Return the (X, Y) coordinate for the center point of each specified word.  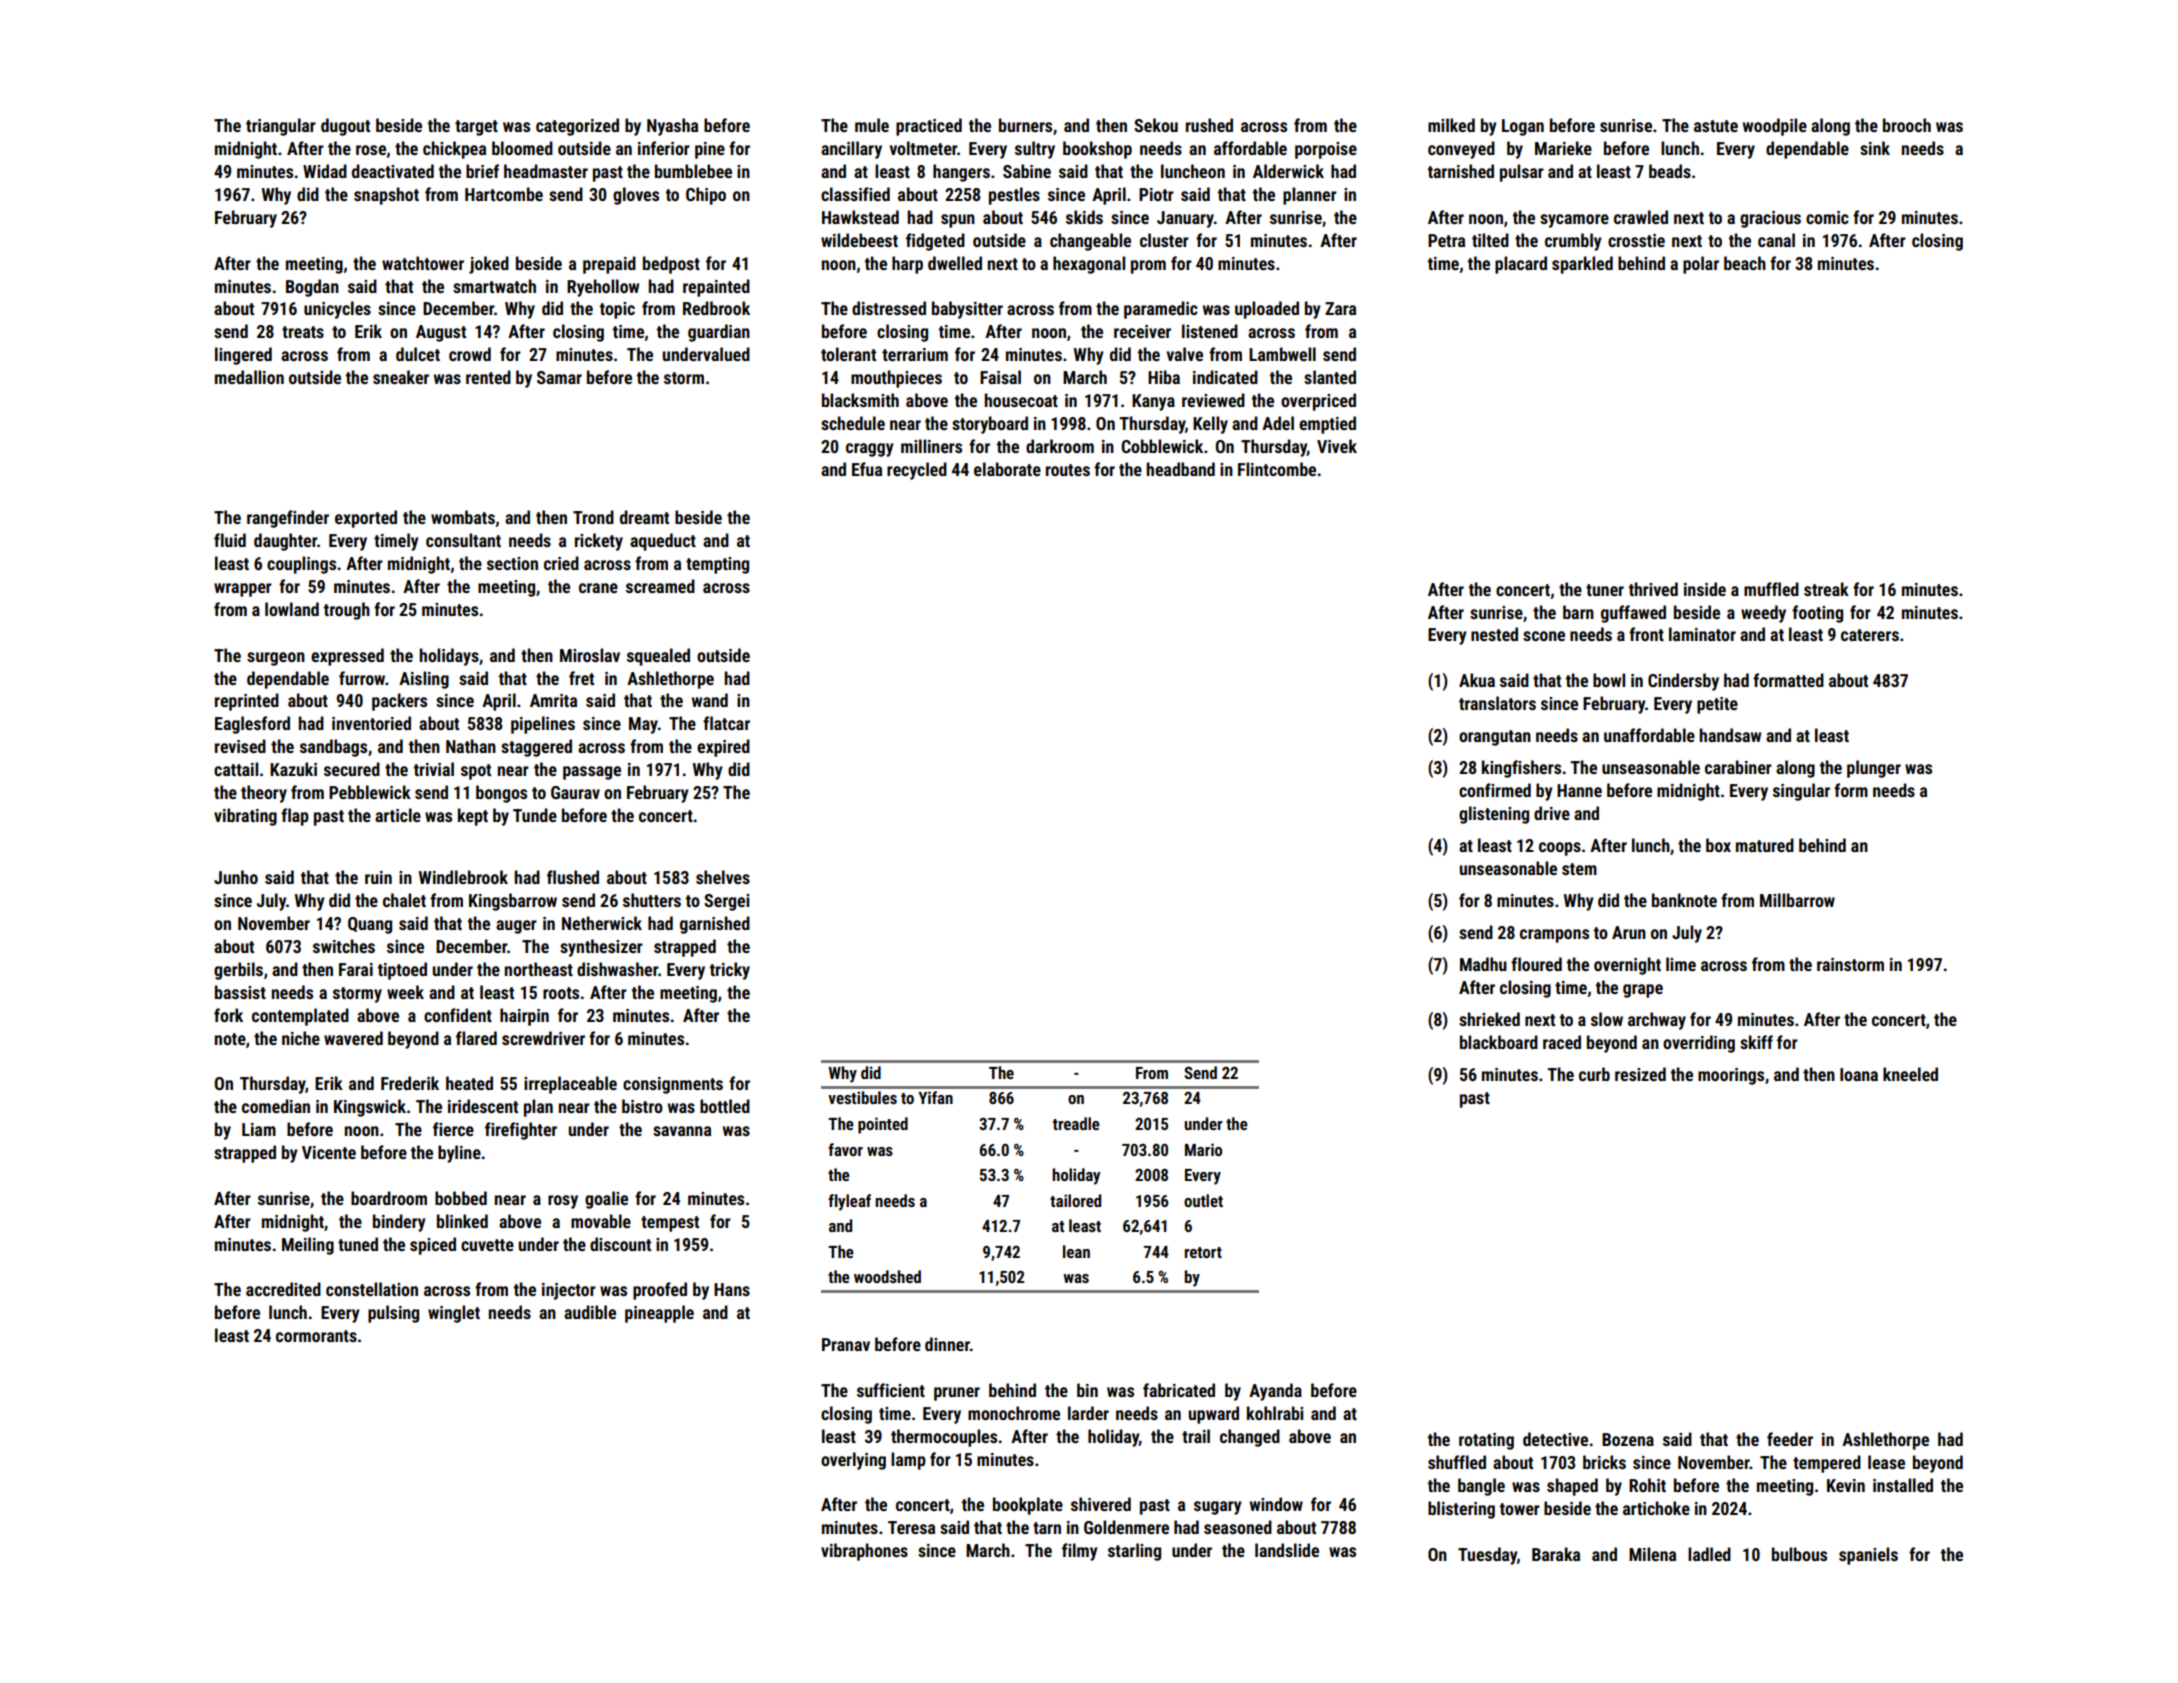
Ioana (1859, 1074)
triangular (281, 127)
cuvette (487, 1245)
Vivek (1337, 446)
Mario (1203, 1149)
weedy (1763, 614)
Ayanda (1275, 1392)
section (512, 563)
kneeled (1910, 1074)
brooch (1907, 125)
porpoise (1326, 150)
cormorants (316, 1336)
